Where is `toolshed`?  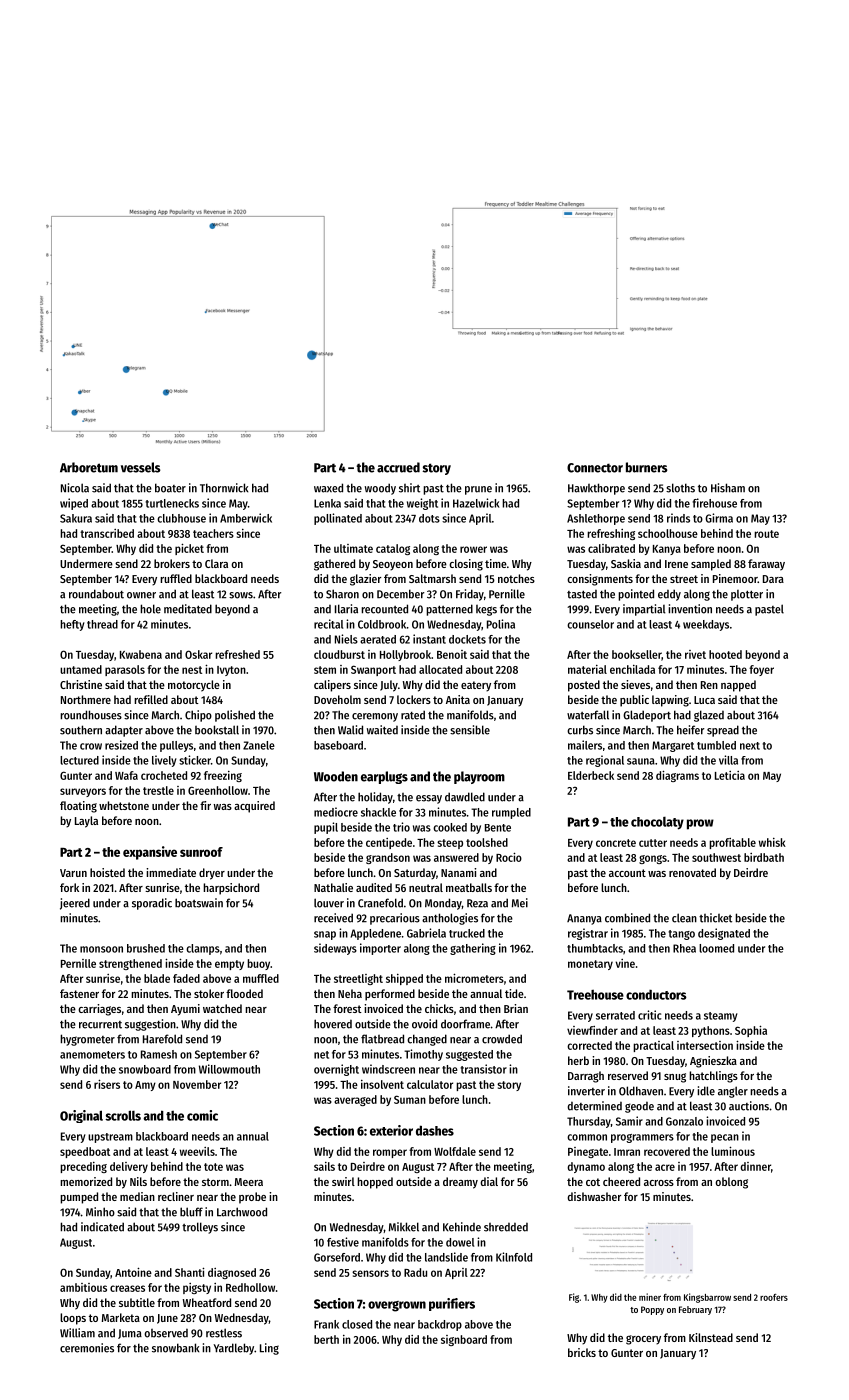 toolshed is located at coordinates (487, 842).
